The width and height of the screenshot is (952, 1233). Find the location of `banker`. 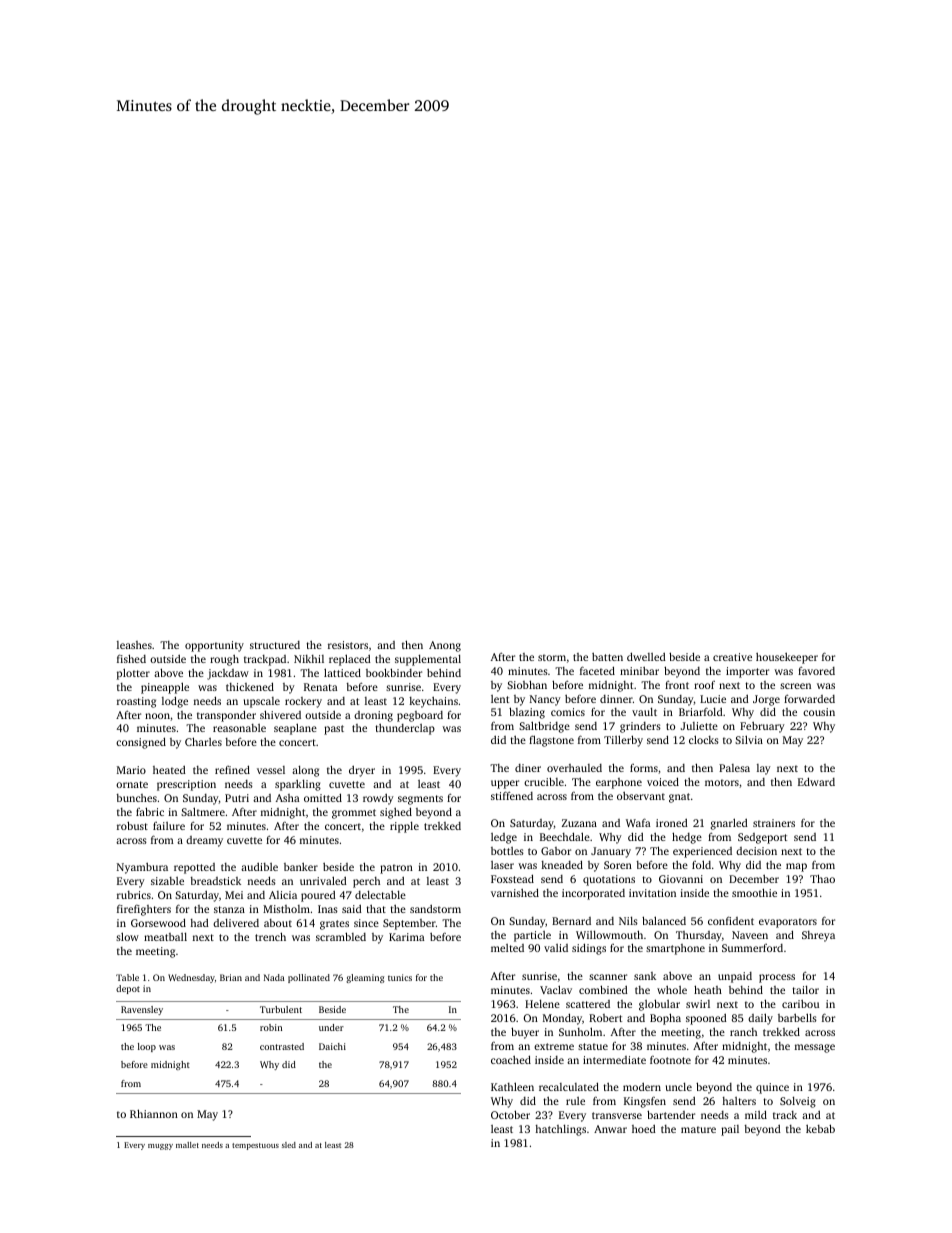

banker is located at coordinates (301, 867).
